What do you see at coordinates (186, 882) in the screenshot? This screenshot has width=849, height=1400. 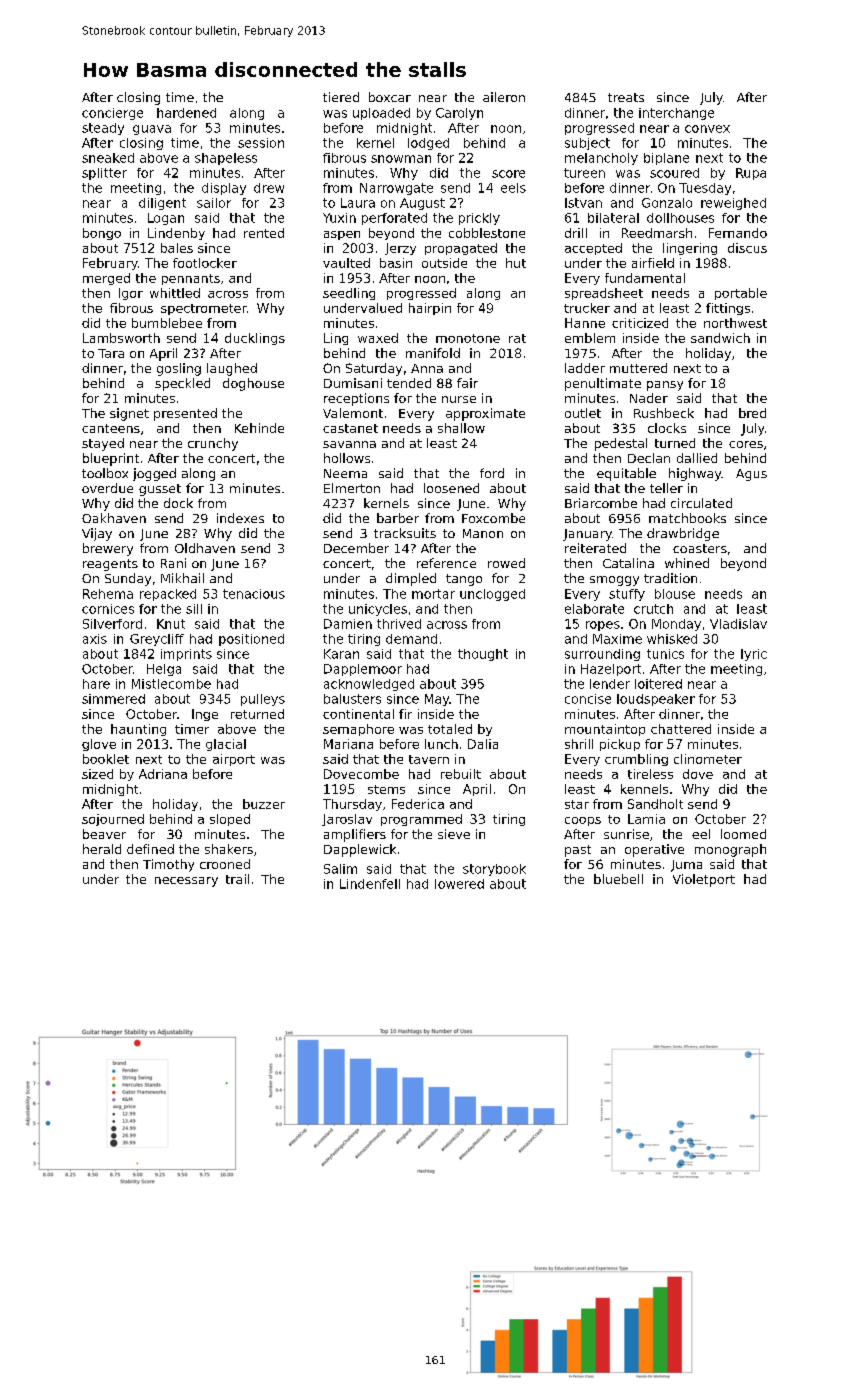 I see `necessary` at bounding box center [186, 882].
